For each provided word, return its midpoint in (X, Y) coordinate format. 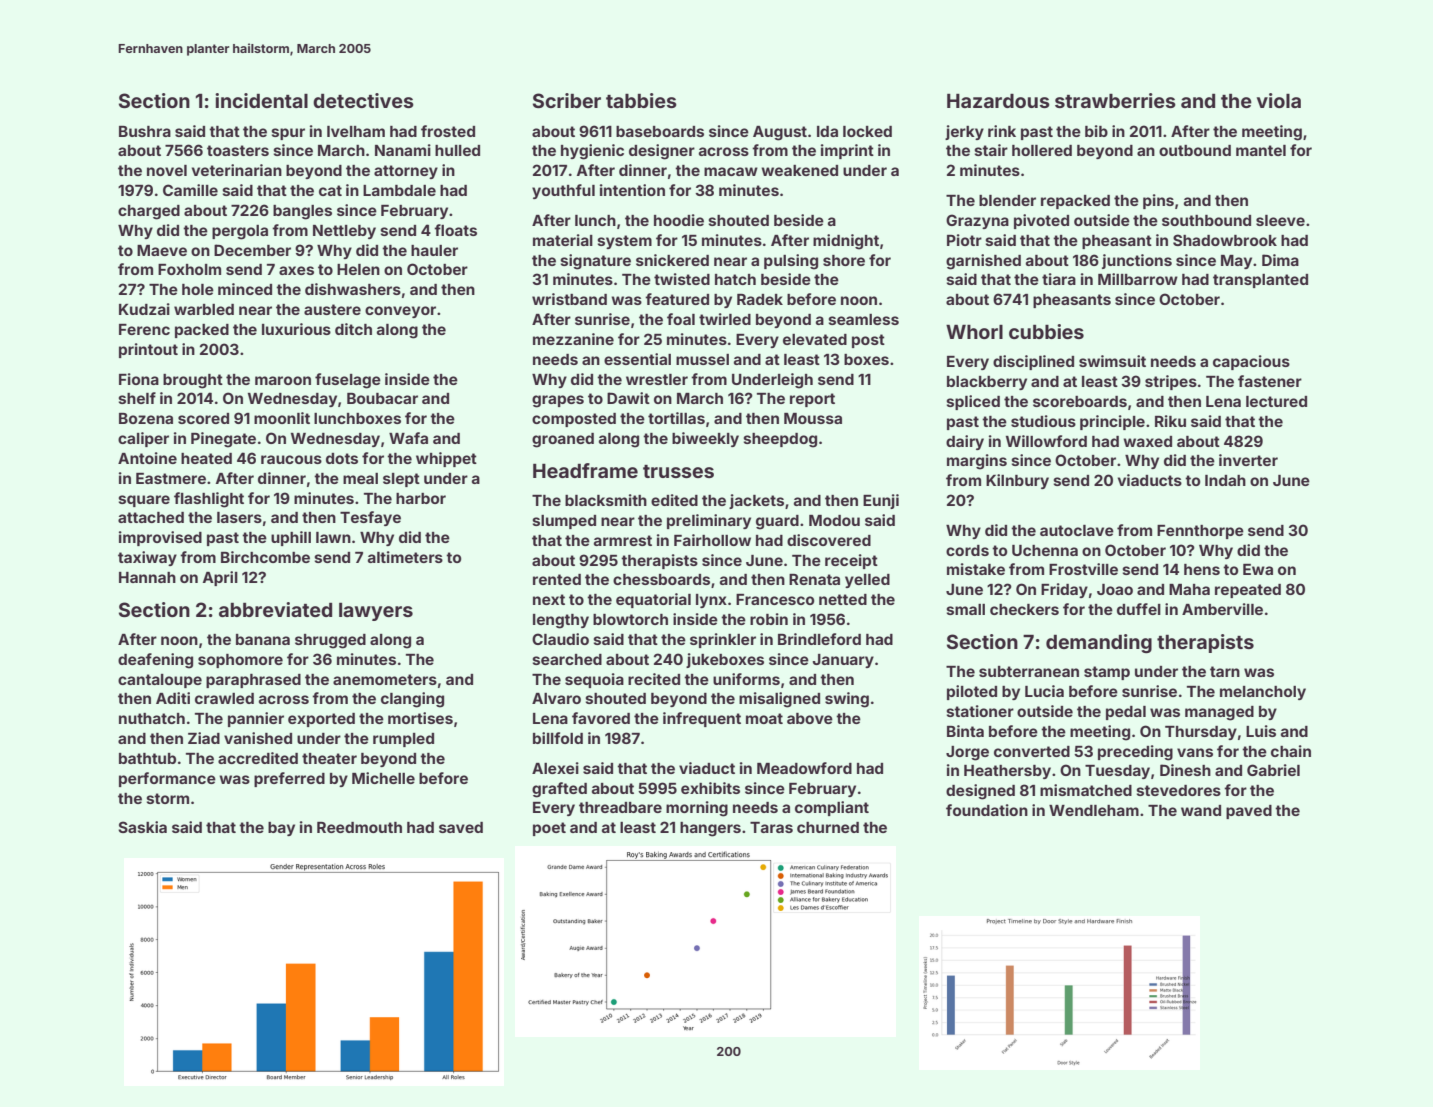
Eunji (881, 501)
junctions (1137, 261)
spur (288, 134)
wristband (569, 299)
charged (149, 212)
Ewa (1258, 569)
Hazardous (998, 101)
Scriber (567, 100)
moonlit (282, 418)
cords (967, 550)
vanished (258, 738)
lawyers (376, 612)
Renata (814, 579)
